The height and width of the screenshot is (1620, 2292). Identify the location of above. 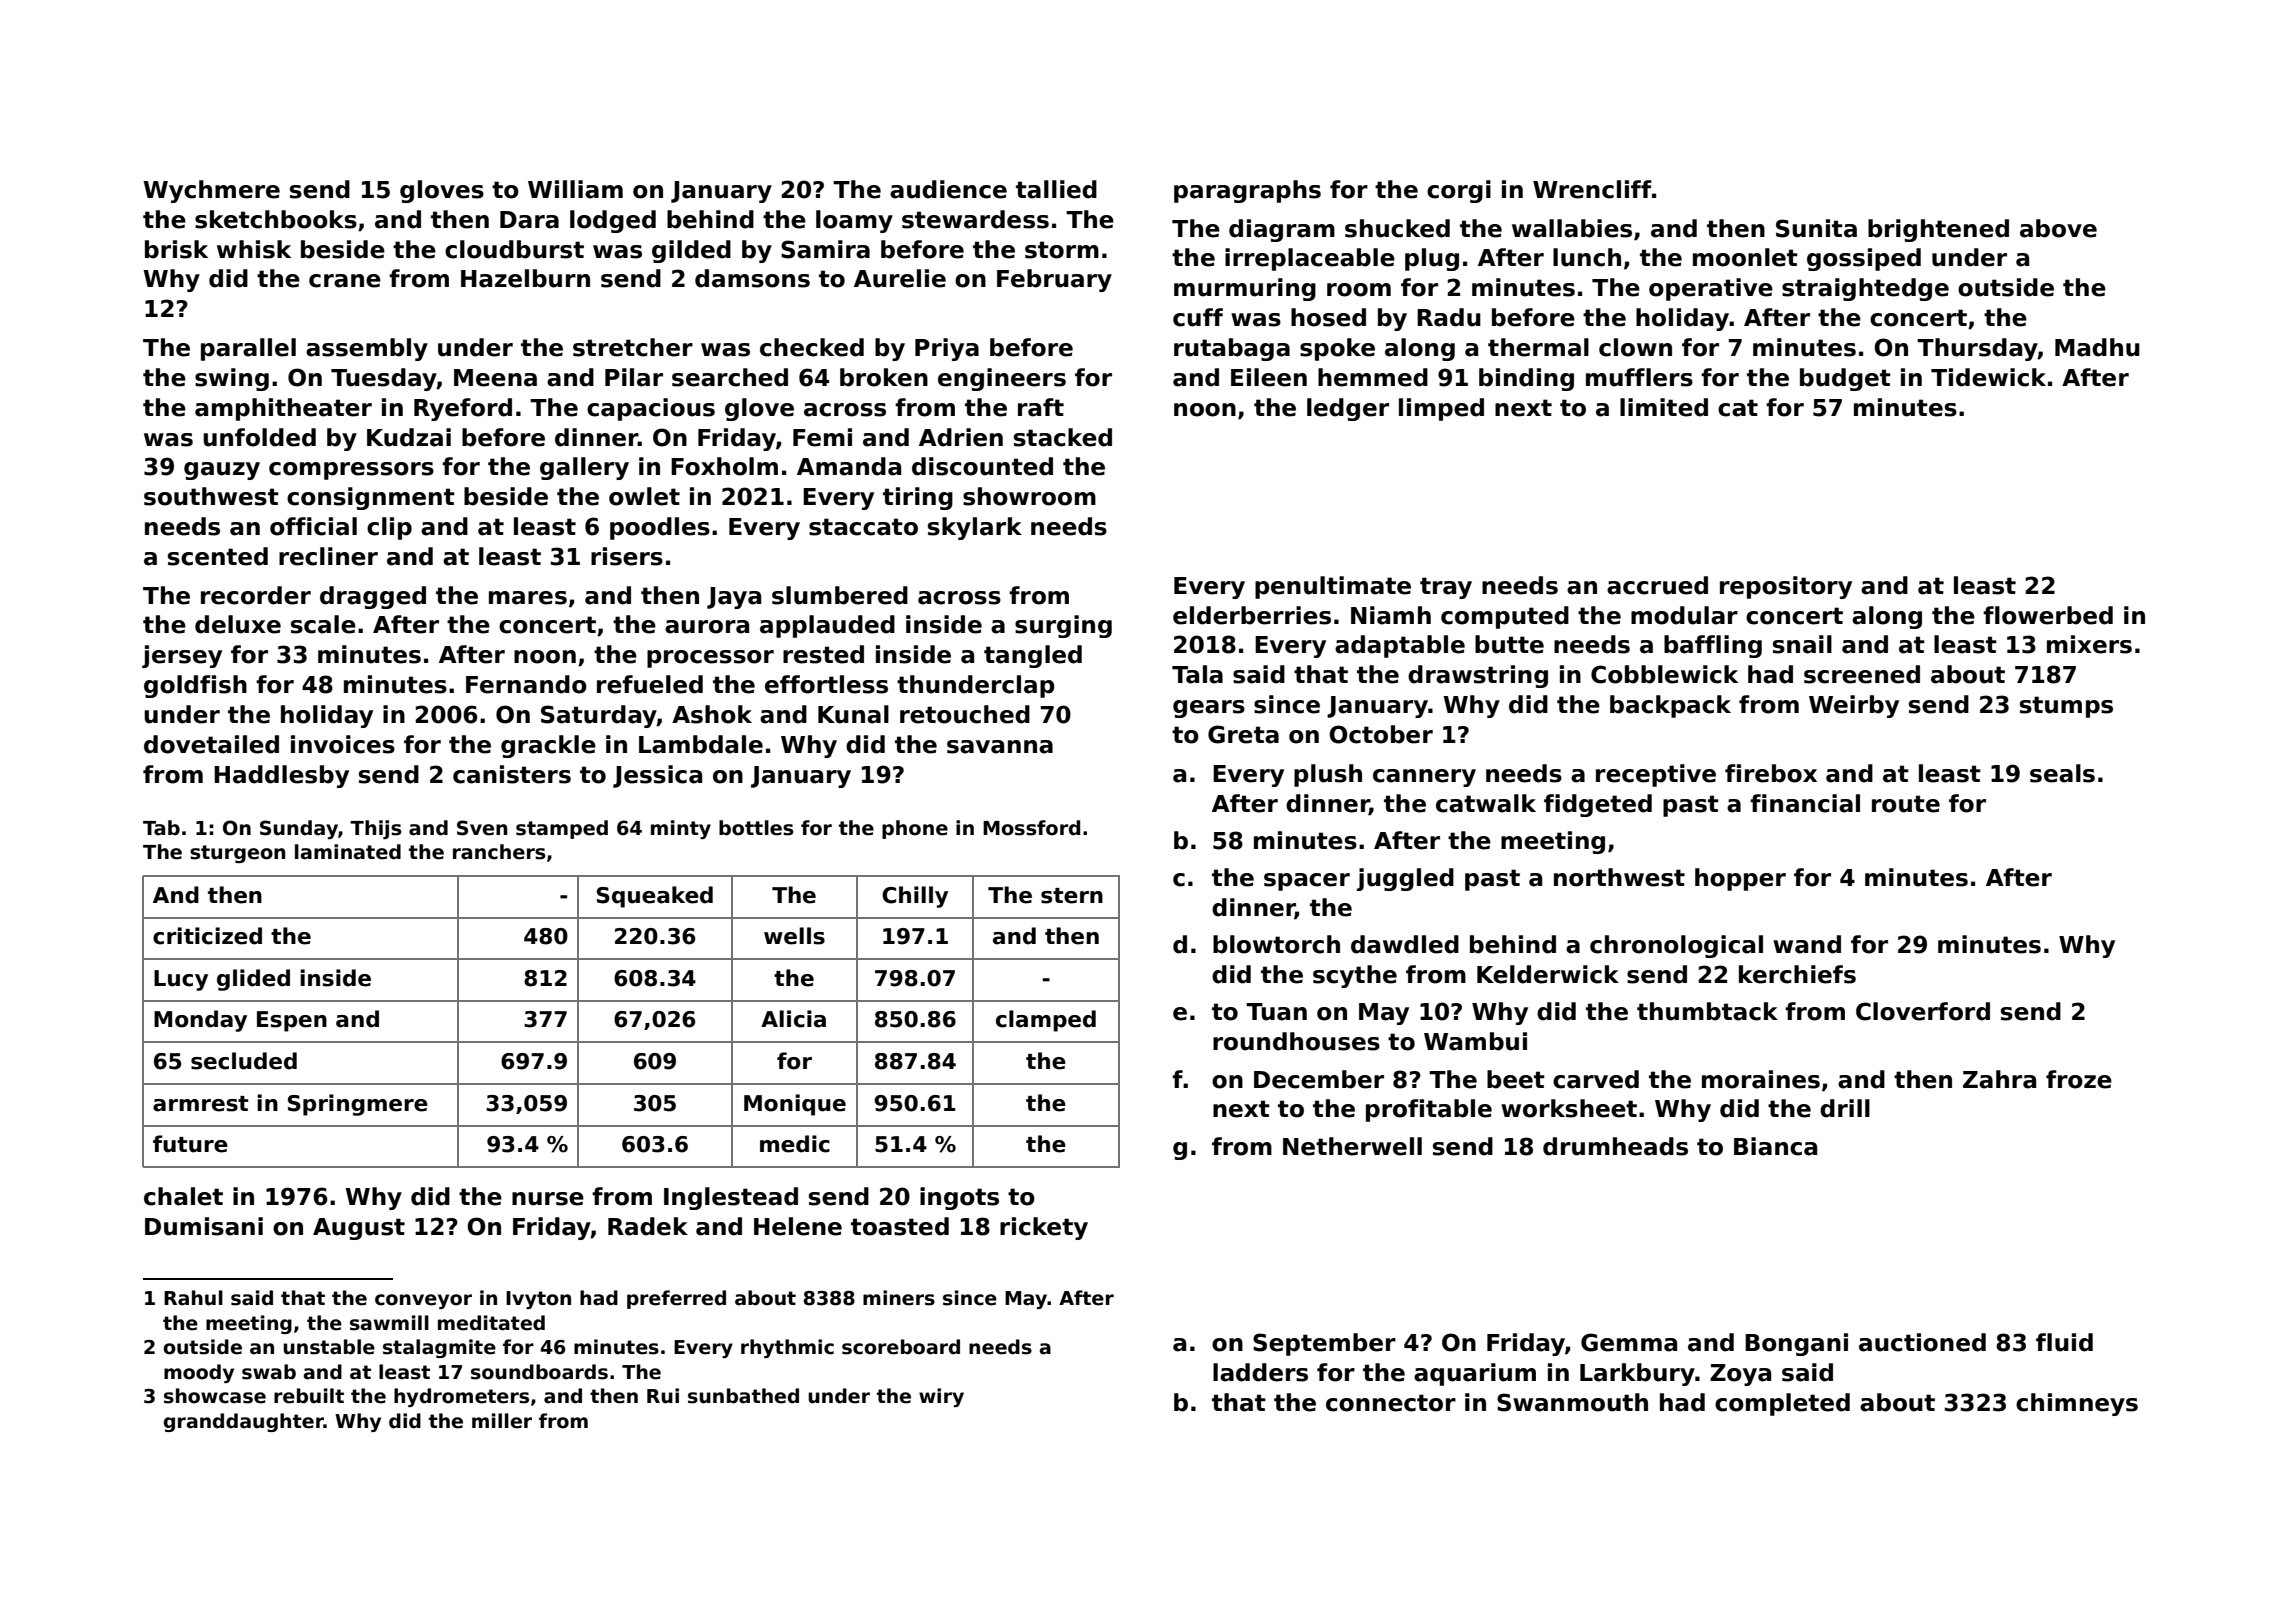
(2058, 228).
